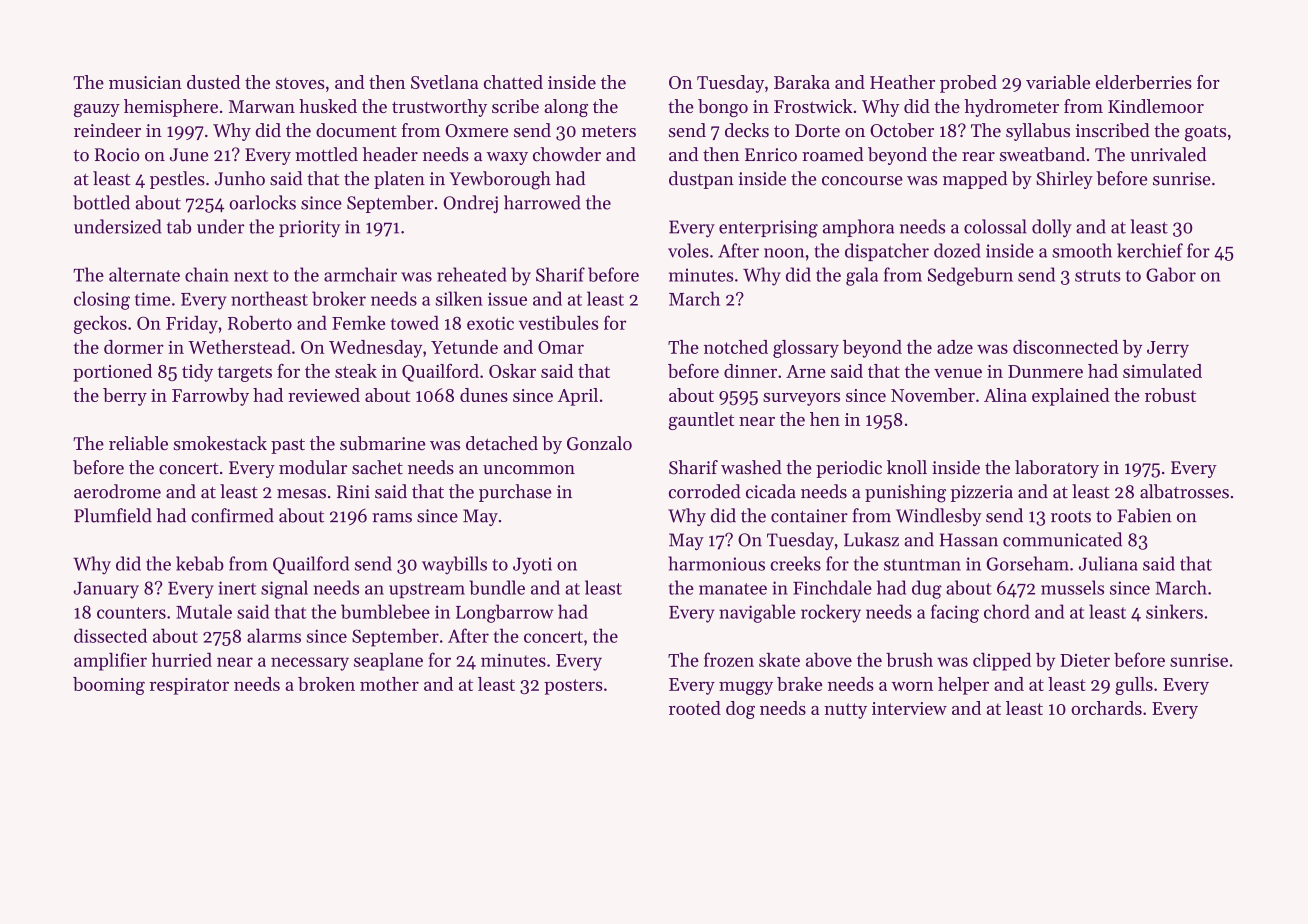 Image resolution: width=1308 pixels, height=924 pixels. Describe the element at coordinates (356, 371) in the image. I see `steak` at that location.
